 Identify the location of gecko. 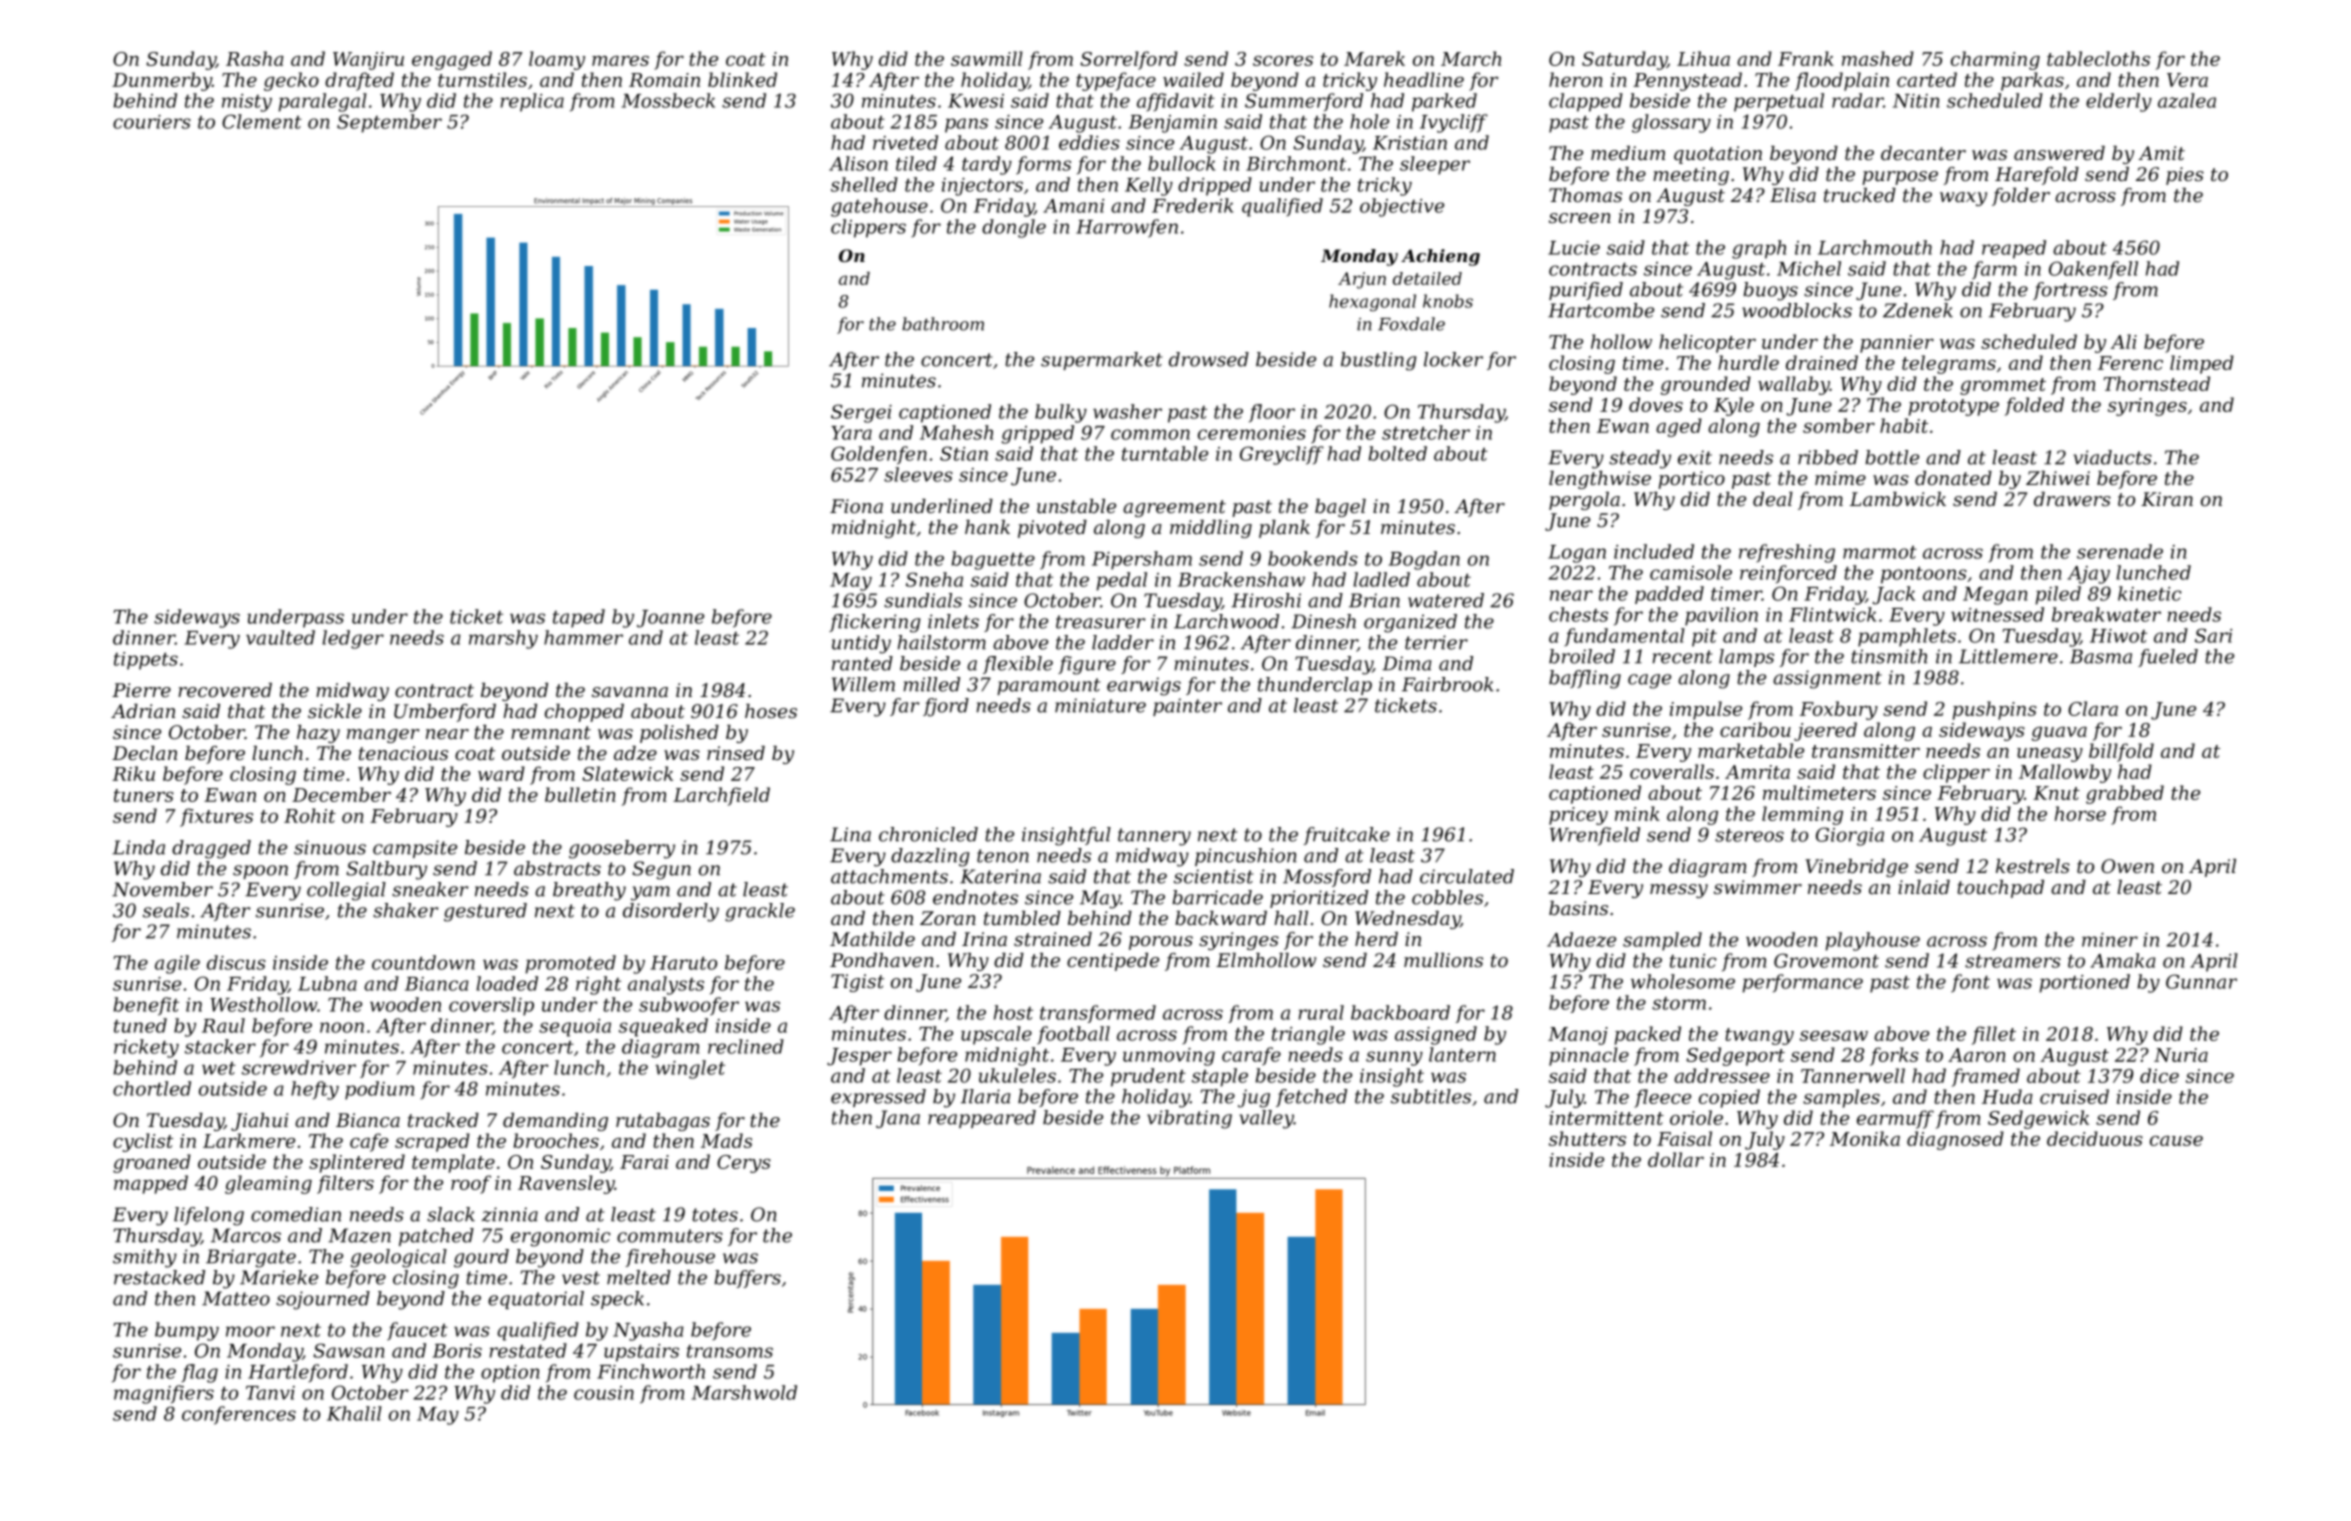
(291, 81).
